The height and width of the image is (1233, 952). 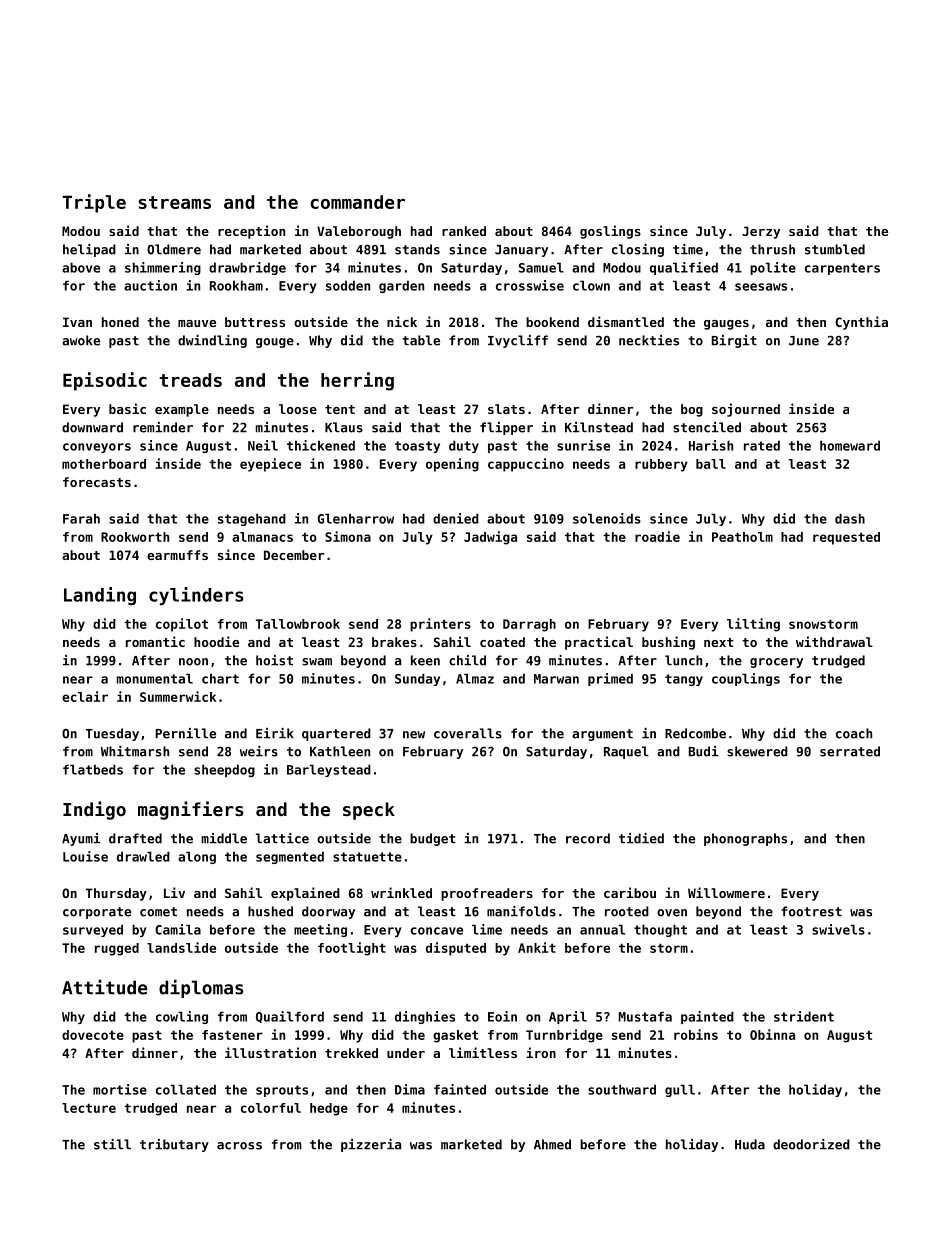 I want to click on stumbled, so click(x=835, y=249).
